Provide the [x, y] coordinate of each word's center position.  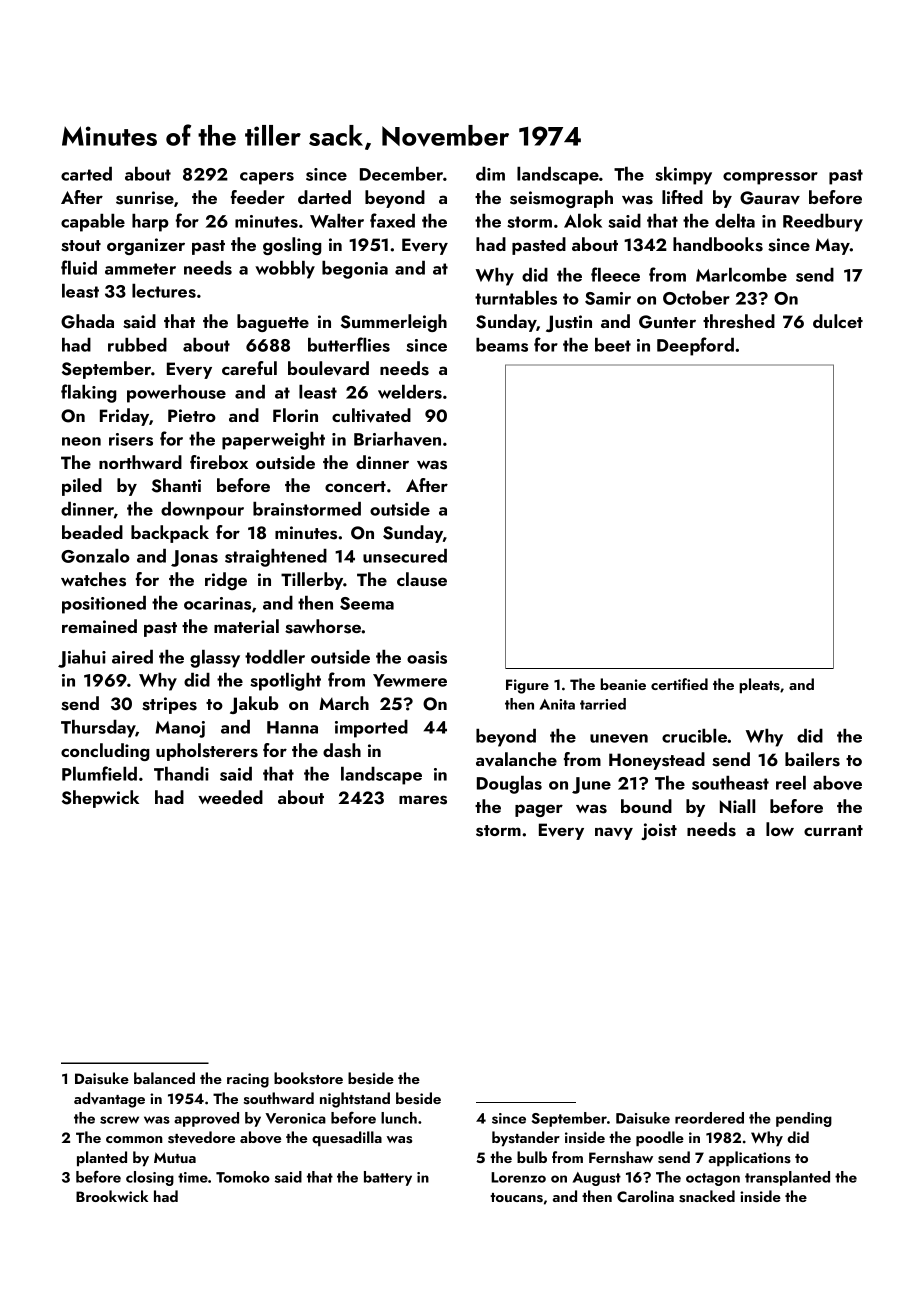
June [591, 785]
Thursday [98, 729]
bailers [812, 759]
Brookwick [112, 1196]
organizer [146, 246]
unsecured [405, 556]
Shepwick [100, 799]
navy [614, 833]
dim [490, 174]
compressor [770, 178]
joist [659, 831]
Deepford [695, 346]
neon [81, 441]
